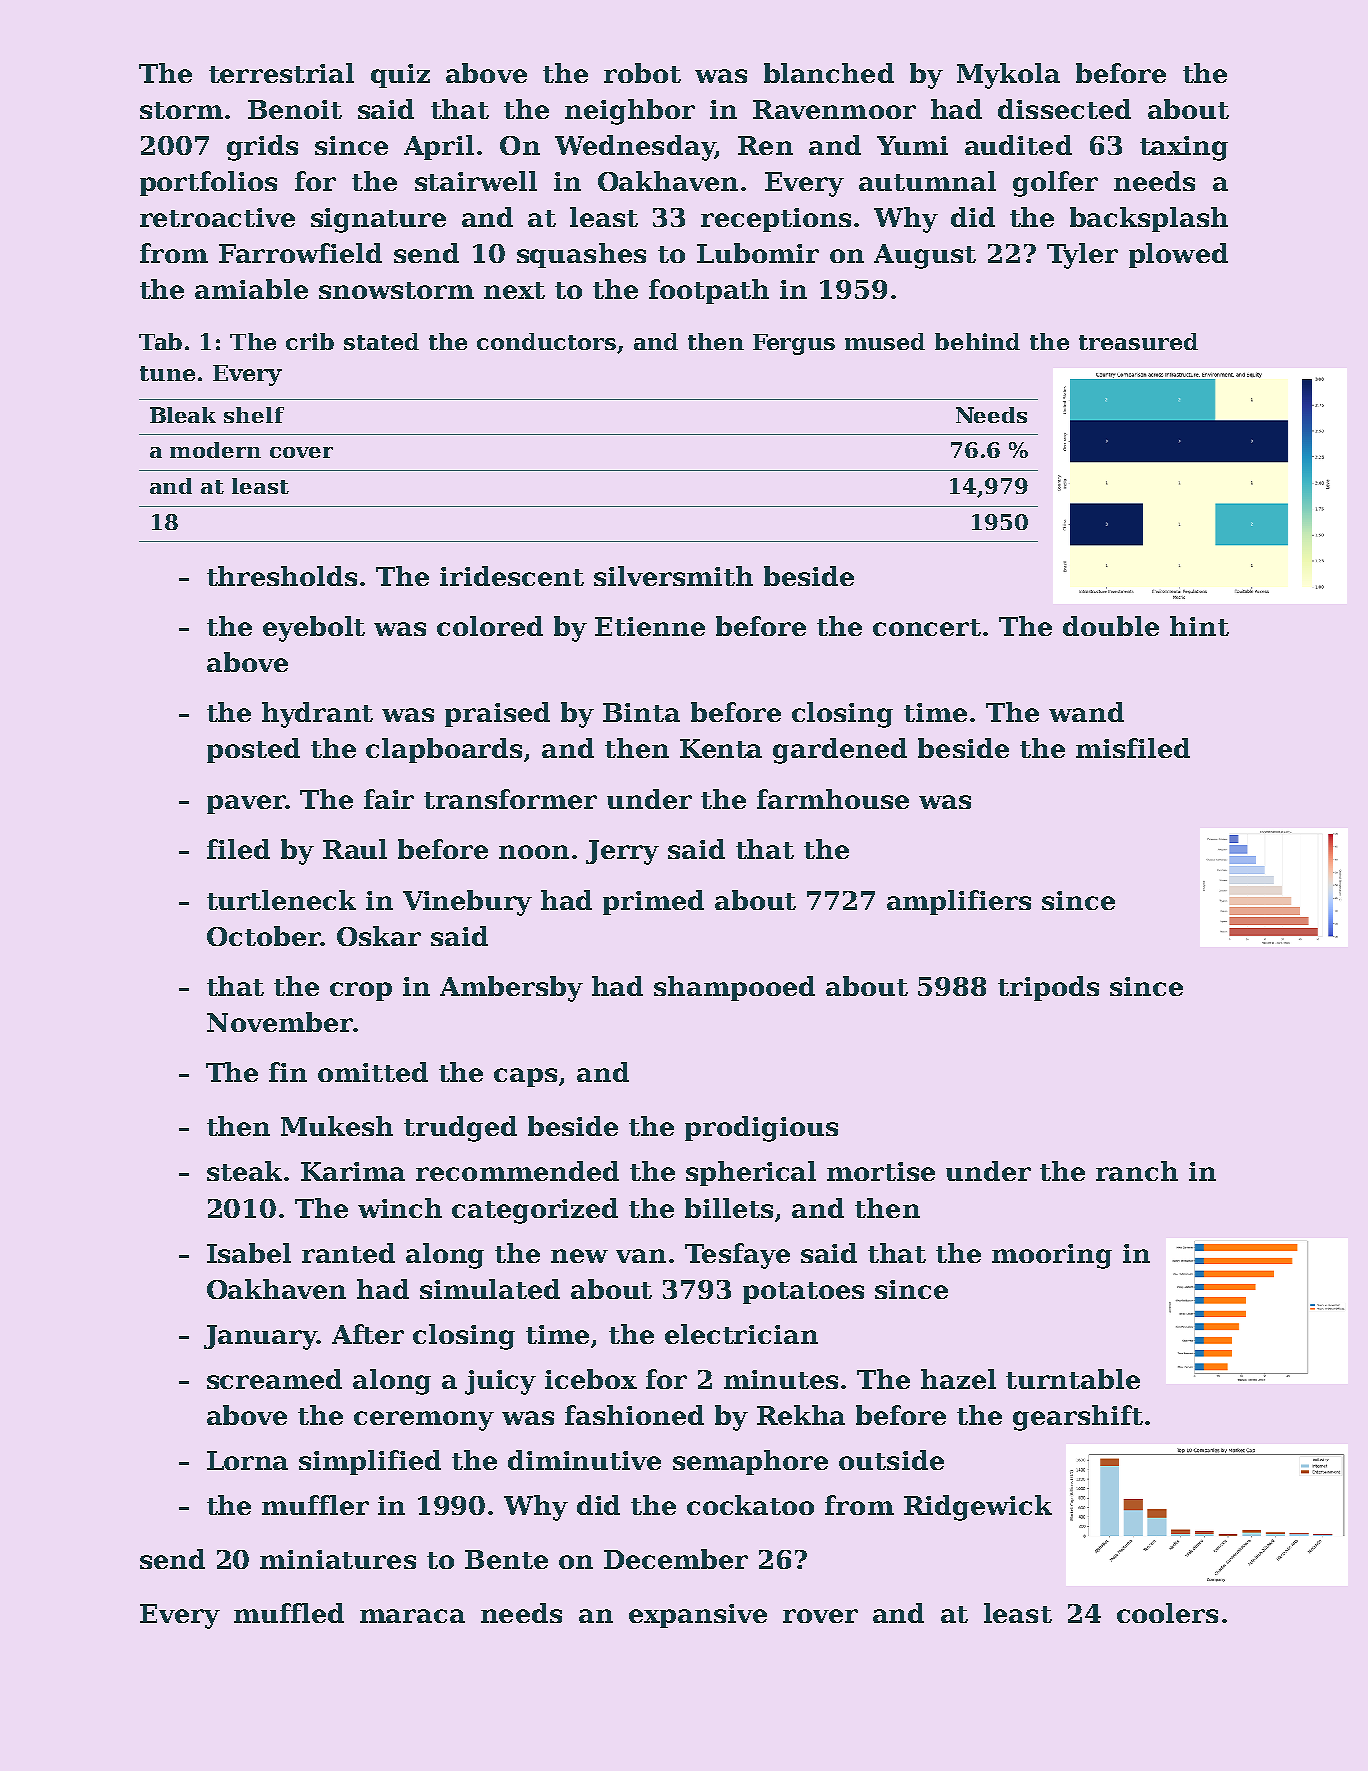 The width and height of the screenshot is (1368, 1771). What do you see at coordinates (1086, 712) in the screenshot?
I see `wand` at bounding box center [1086, 712].
